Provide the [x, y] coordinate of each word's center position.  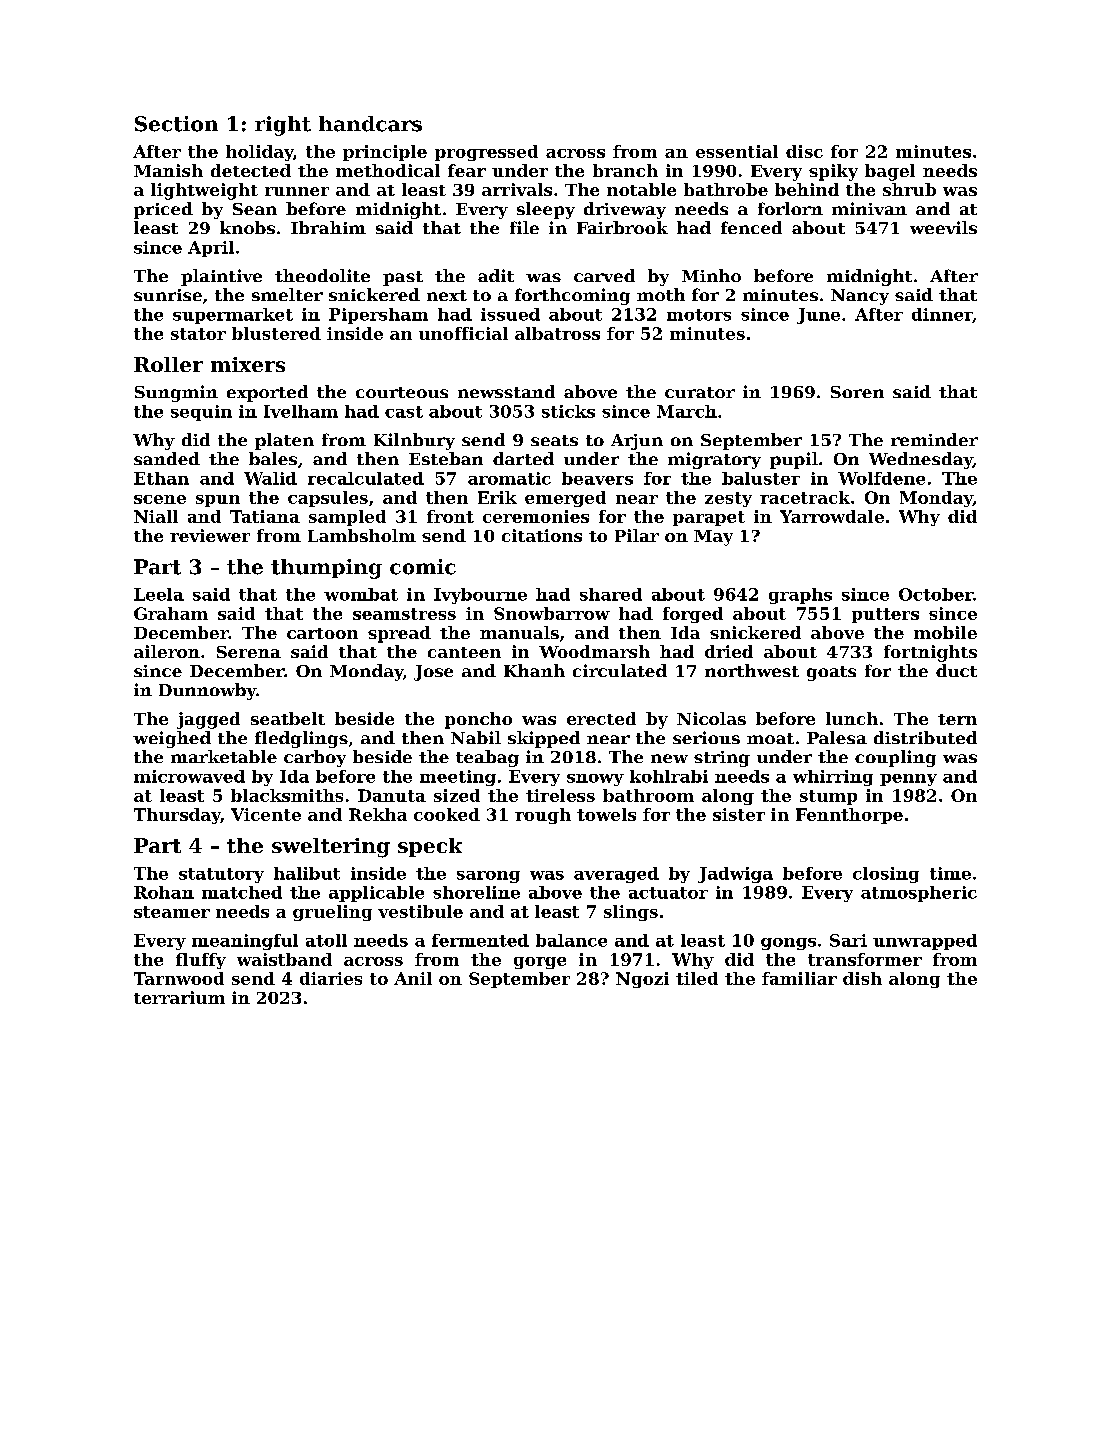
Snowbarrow [552, 613]
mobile [945, 632]
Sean [255, 209]
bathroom [648, 795]
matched [242, 892]
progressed [486, 153]
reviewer [210, 535]
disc [804, 151]
